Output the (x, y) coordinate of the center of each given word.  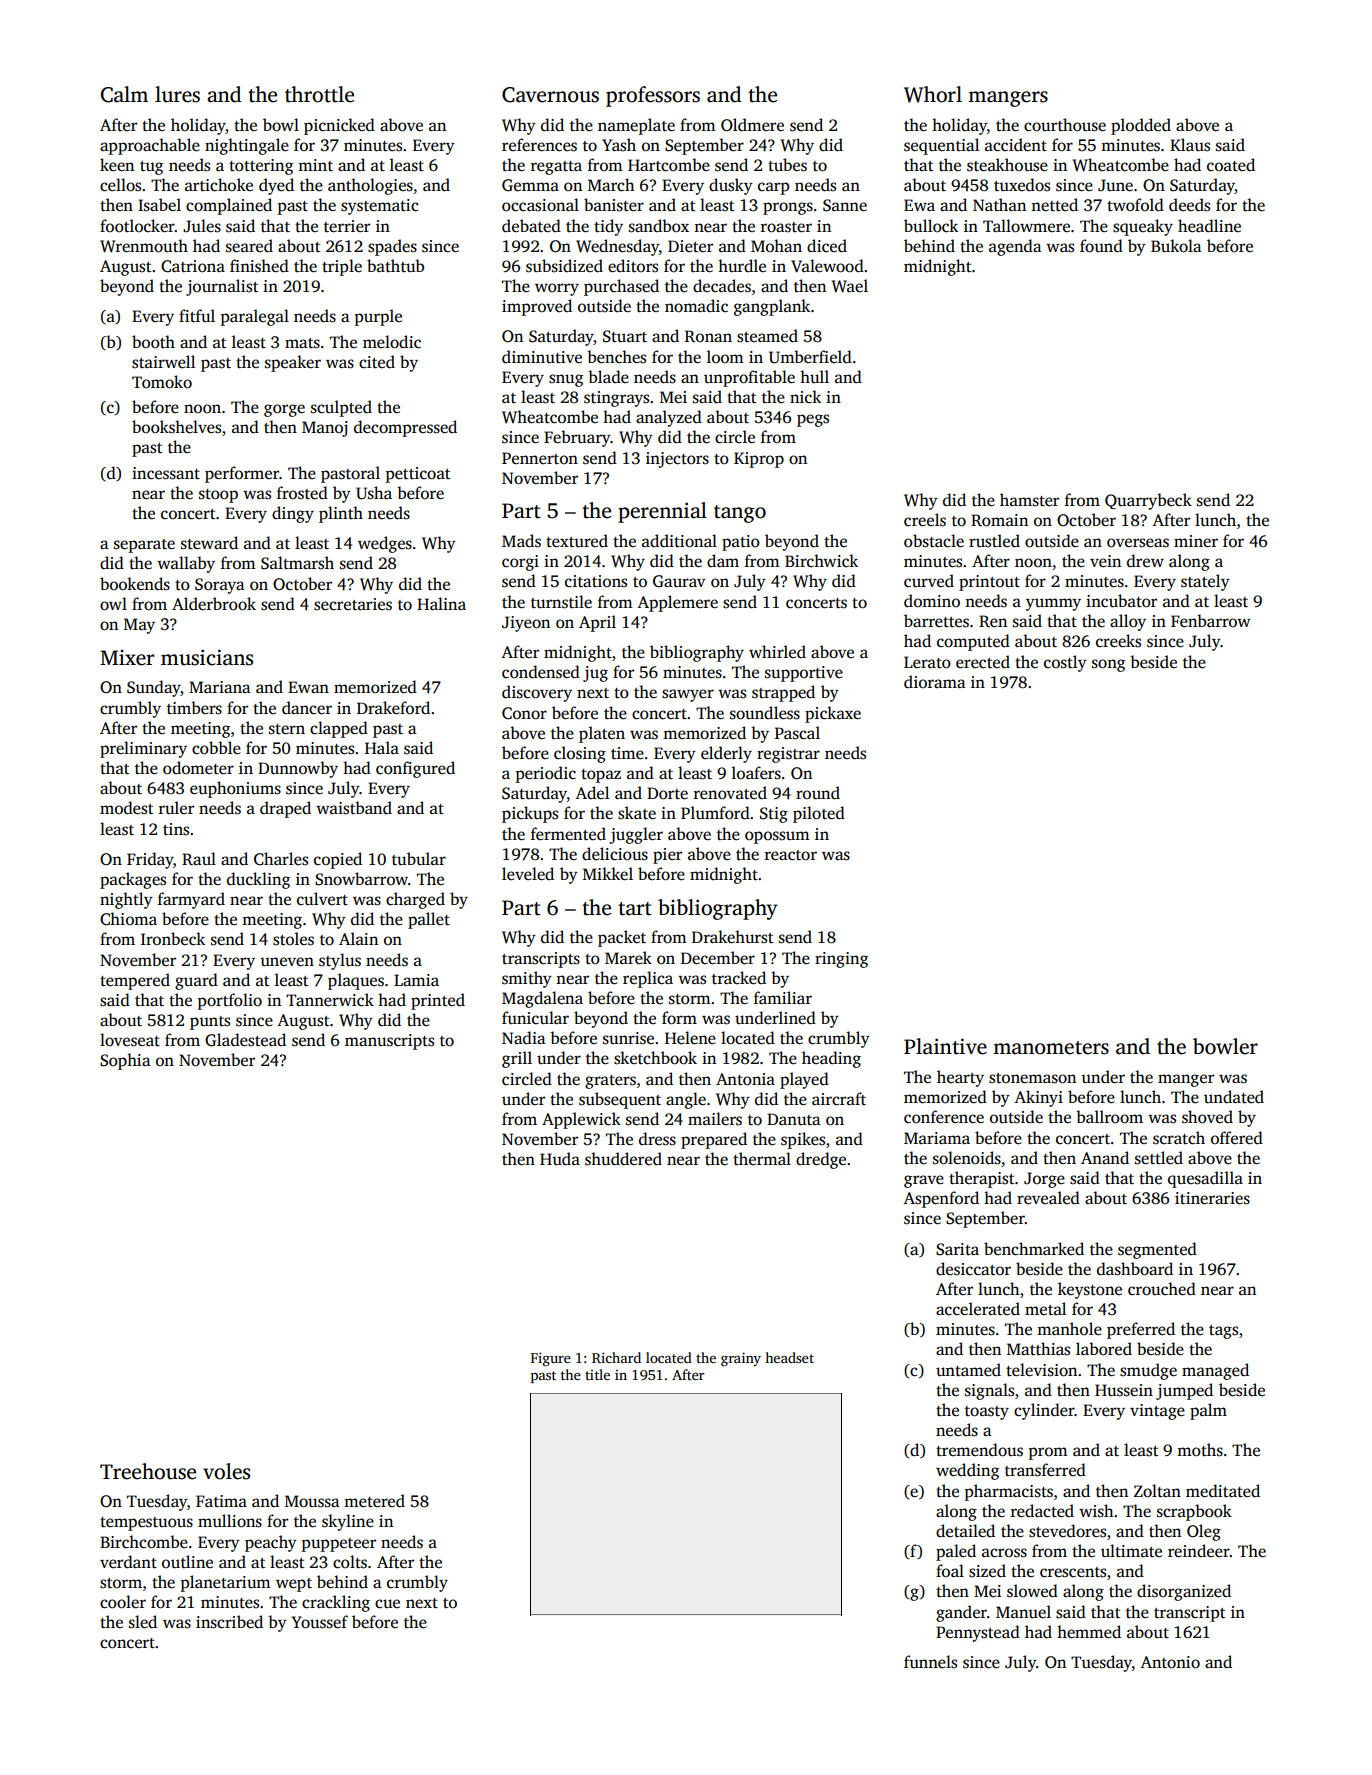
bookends (135, 584)
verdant (128, 1562)
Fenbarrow (1210, 621)
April (597, 623)
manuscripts (389, 1042)
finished (259, 266)
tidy (608, 227)
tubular (419, 858)
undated (1234, 1097)
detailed (965, 1531)
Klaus (1190, 145)
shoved (1207, 1117)
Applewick (581, 1120)
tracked (739, 978)
